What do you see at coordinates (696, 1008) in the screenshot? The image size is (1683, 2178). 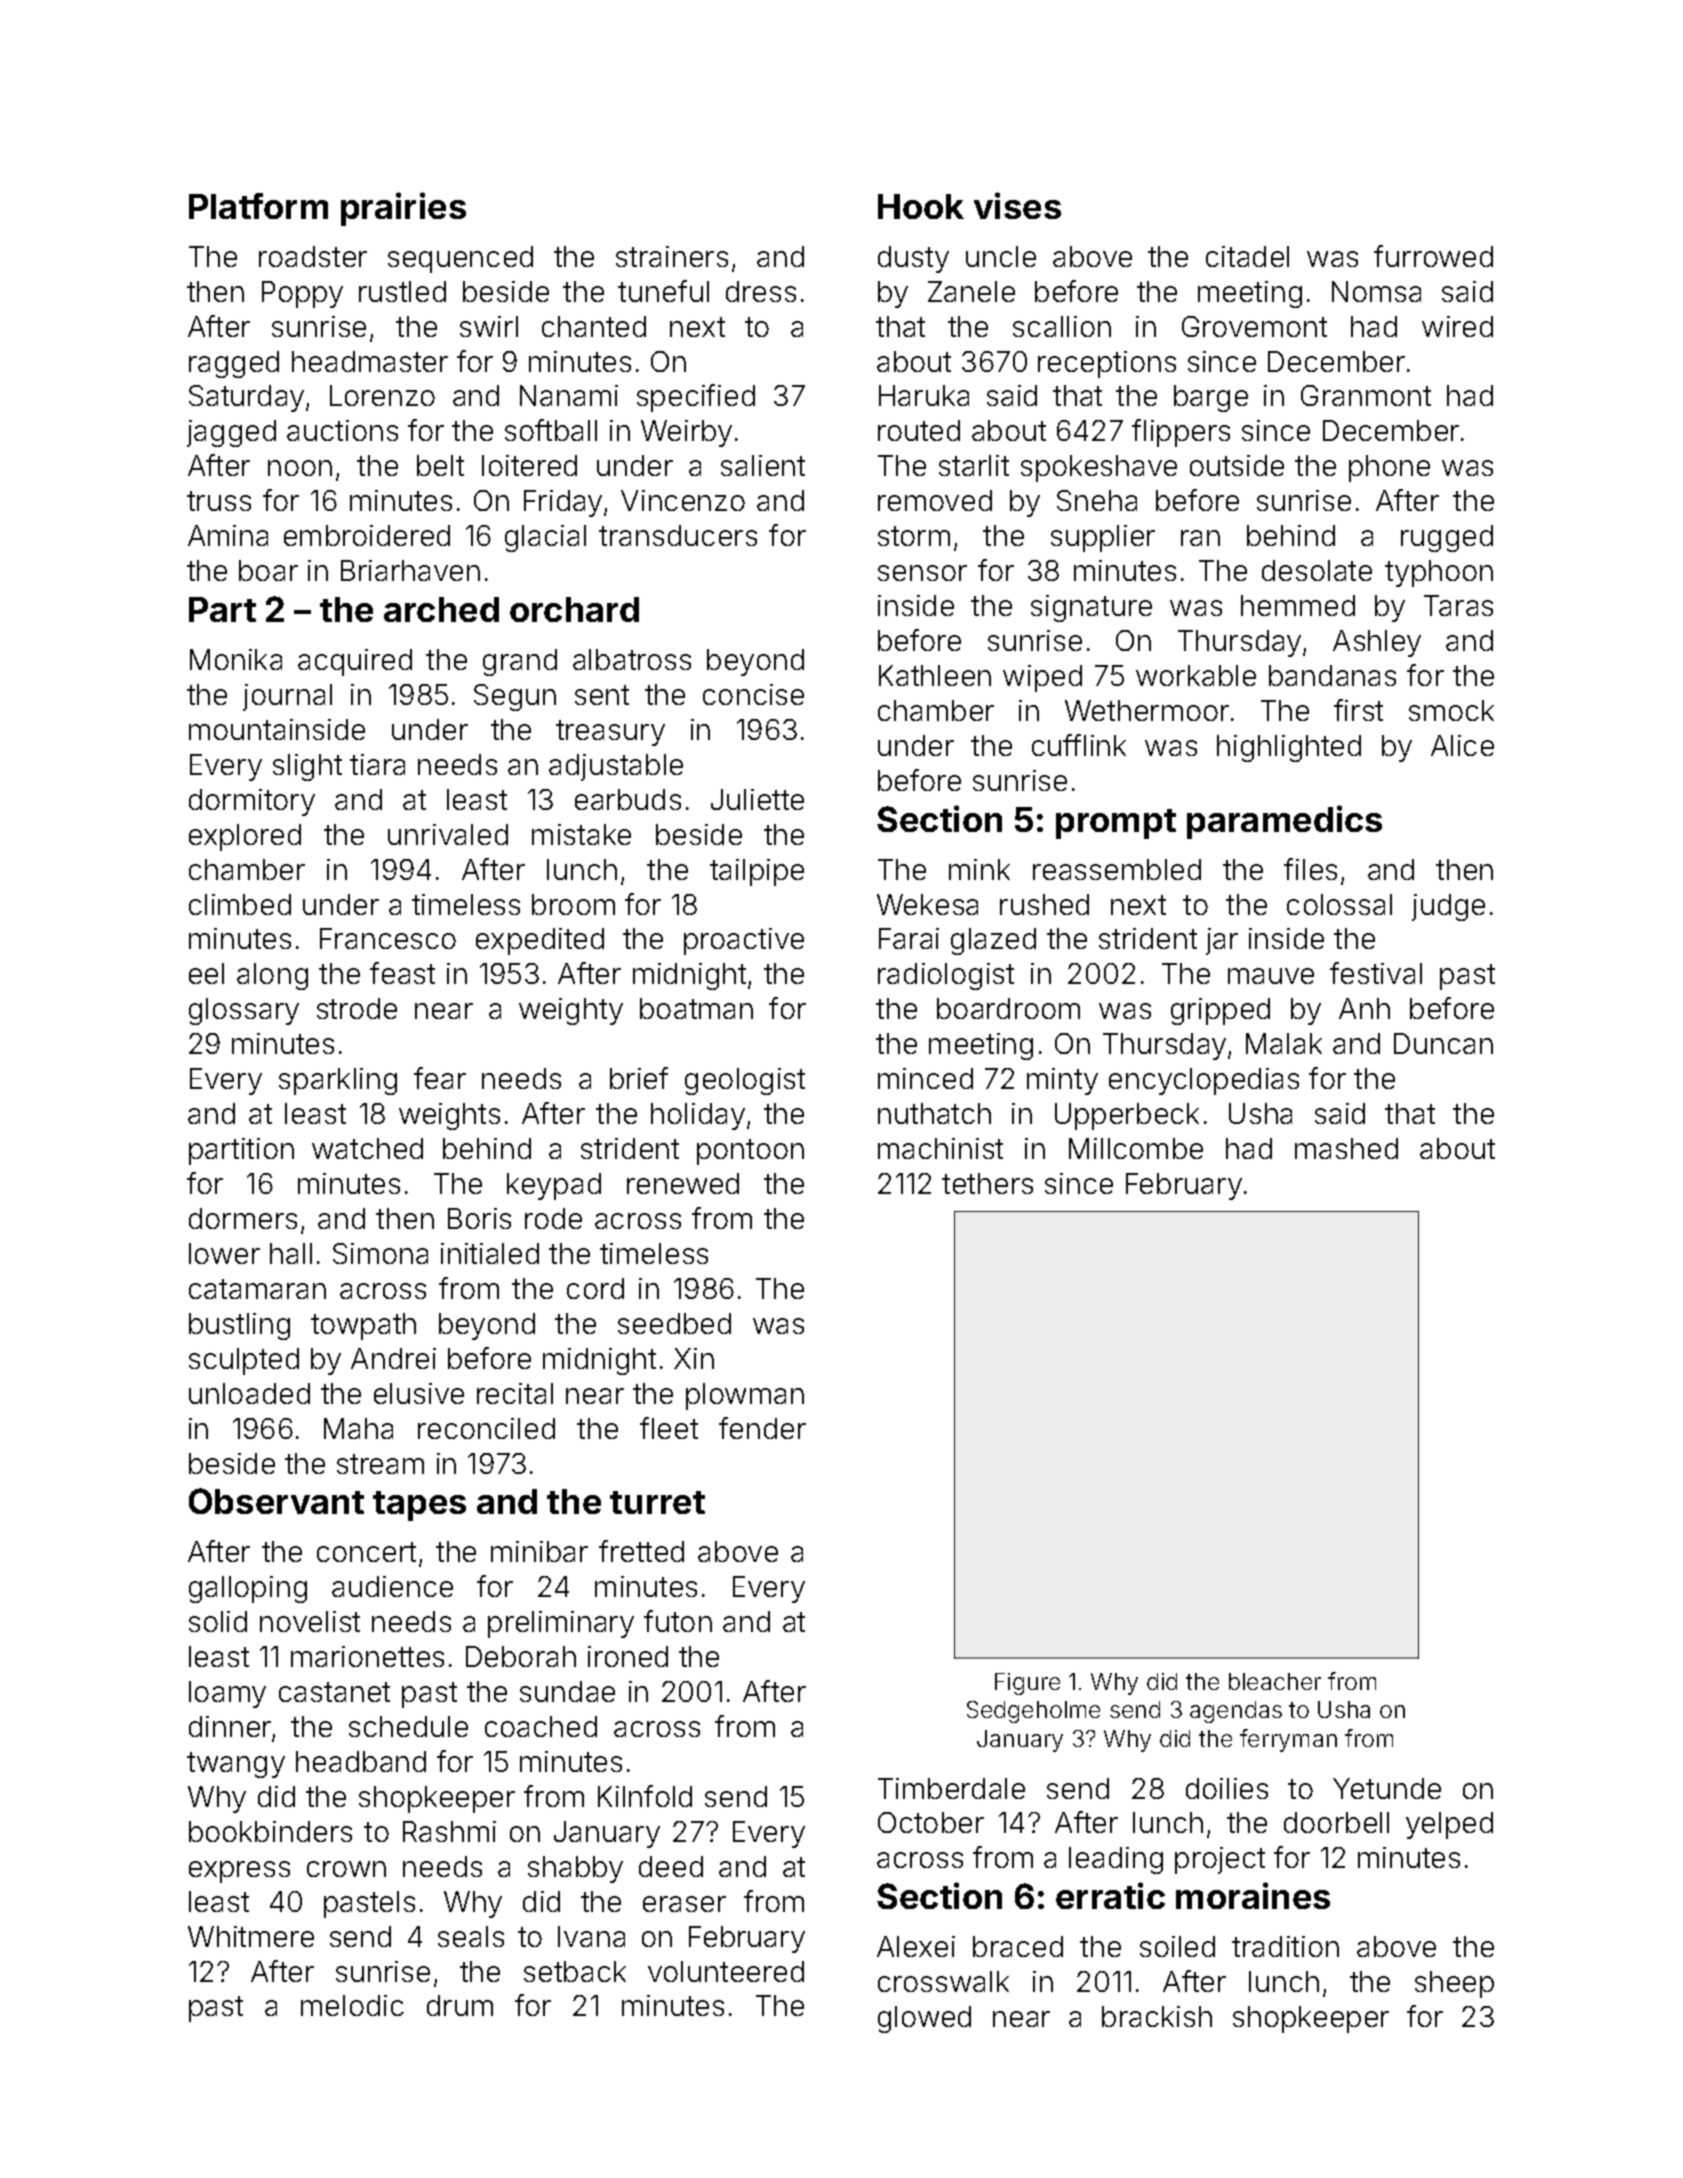 I see `boatman` at bounding box center [696, 1008].
